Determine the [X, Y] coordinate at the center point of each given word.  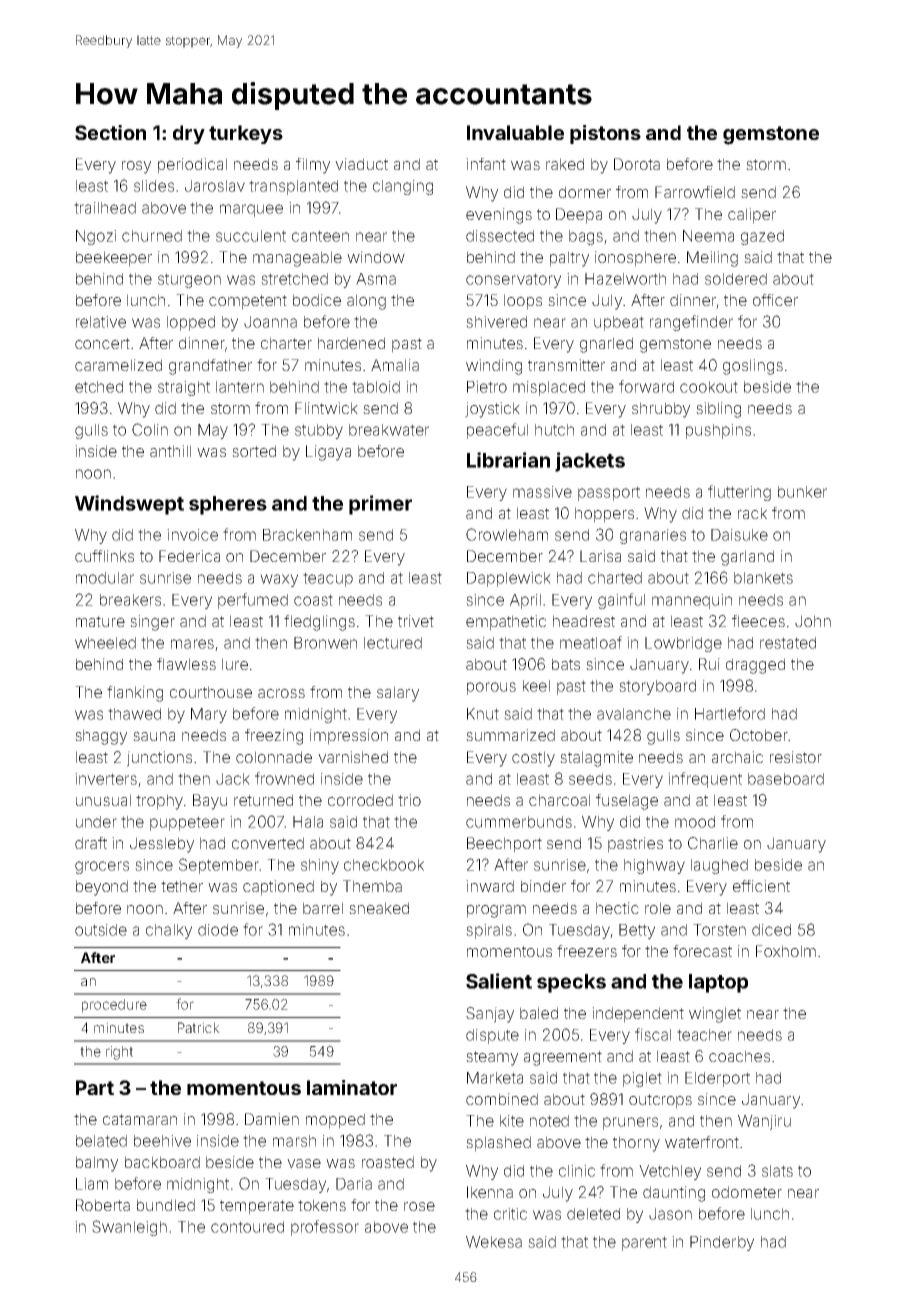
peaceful [497, 431]
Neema [708, 236]
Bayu [210, 802]
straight [184, 388]
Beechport [504, 845]
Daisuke [739, 535]
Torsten [719, 930]
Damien [272, 1119]
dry [189, 134]
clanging [403, 187]
